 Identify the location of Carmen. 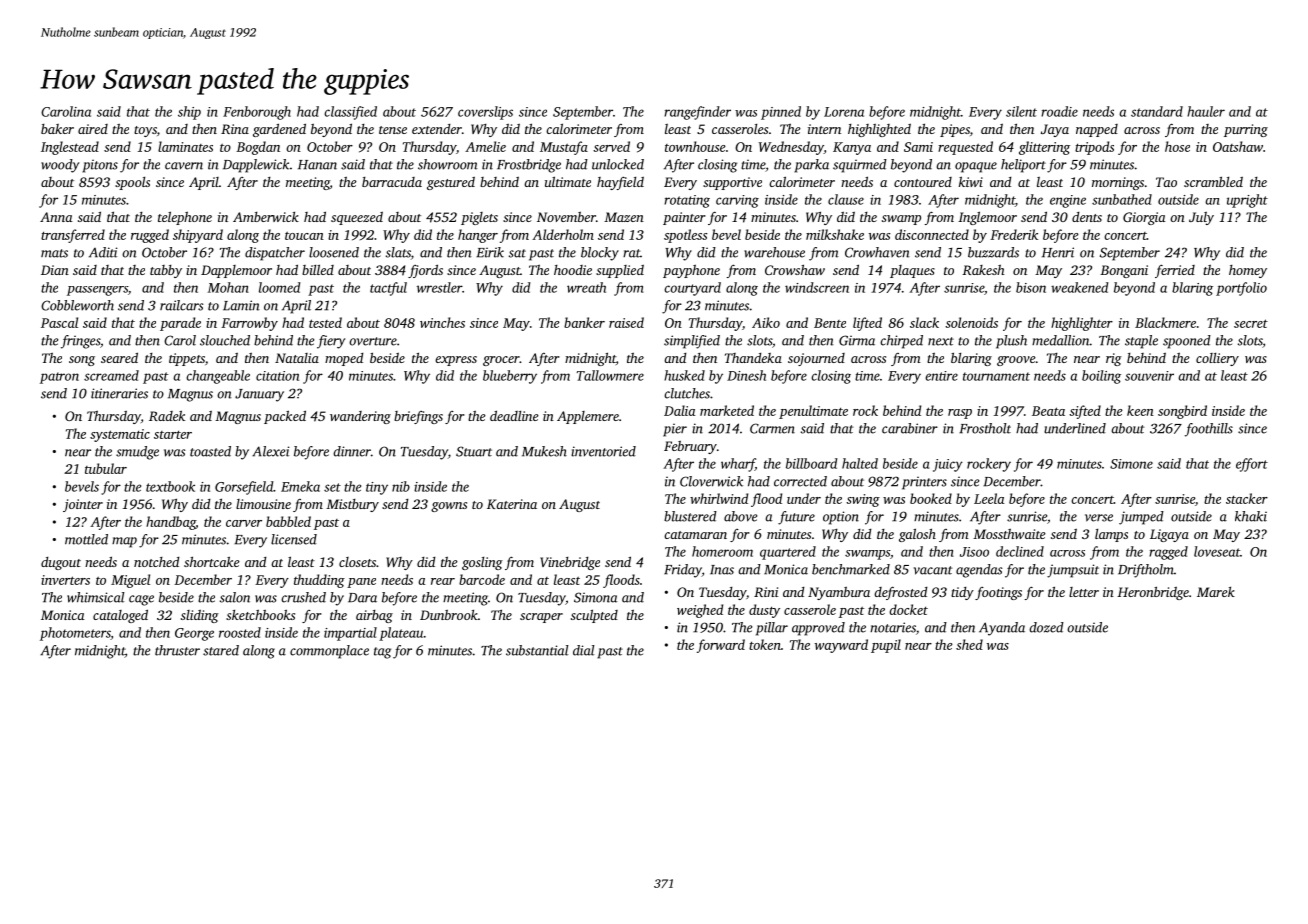
(772, 428).
